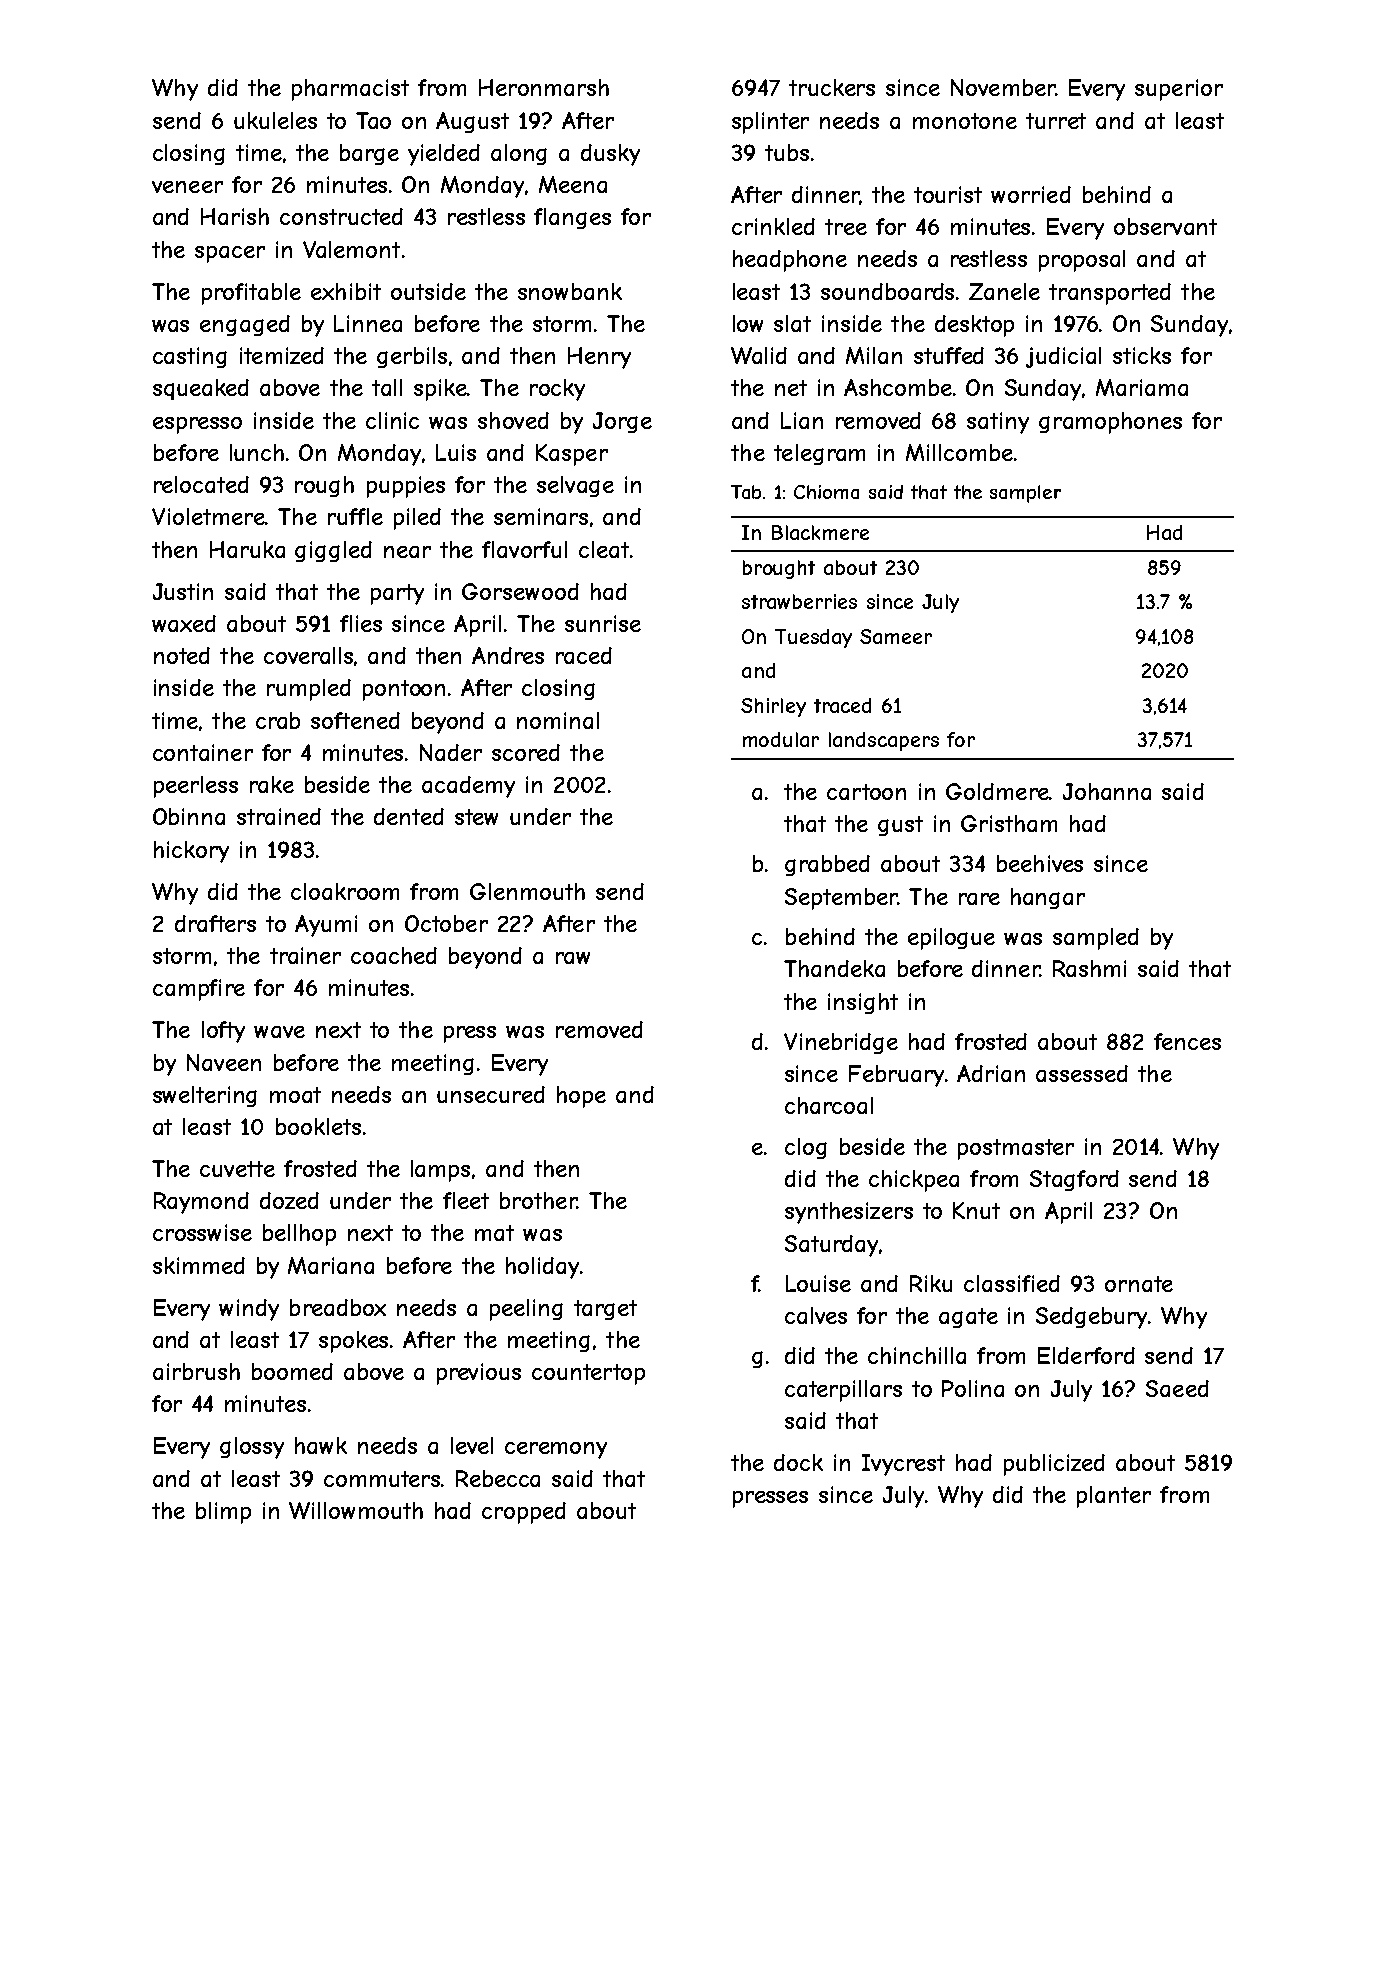  I want to click on telegram, so click(819, 454).
